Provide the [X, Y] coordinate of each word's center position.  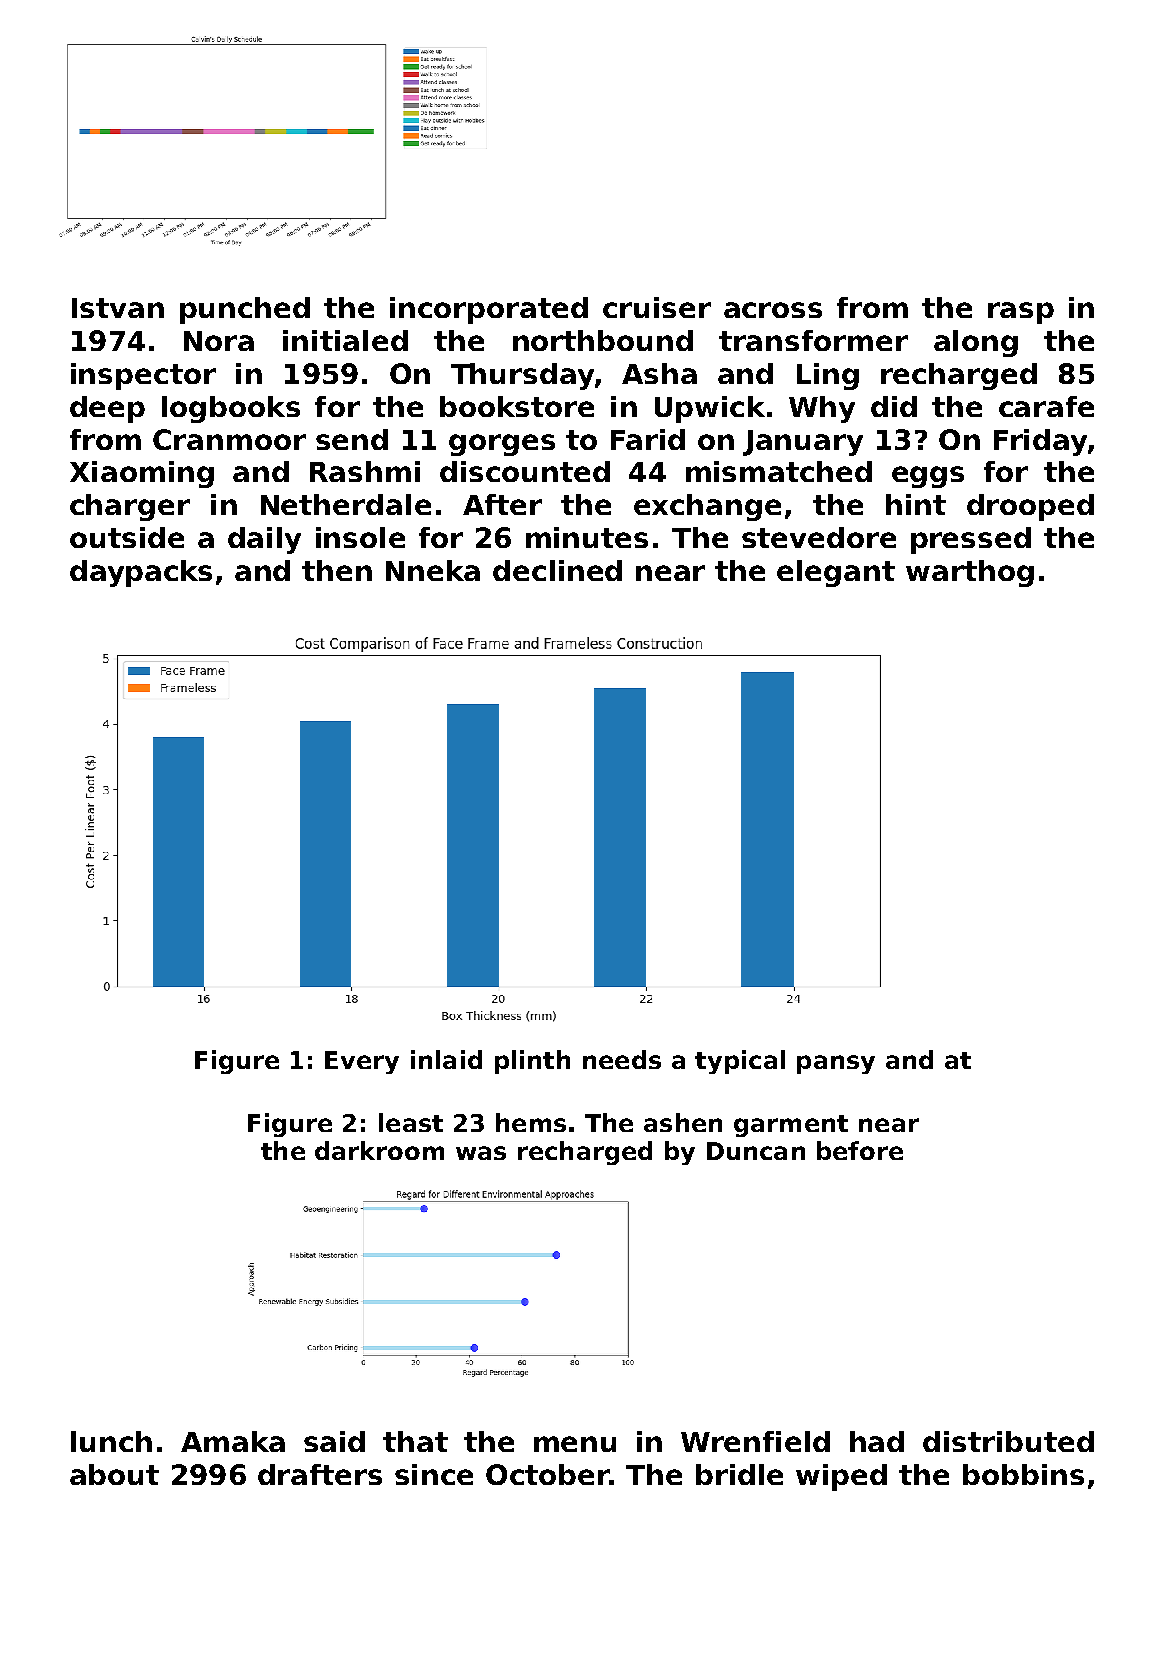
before [860, 1150]
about [114, 1474]
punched [245, 310]
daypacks [141, 573]
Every [362, 1062]
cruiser [657, 307]
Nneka [433, 570]
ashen [683, 1122]
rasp [1021, 313]
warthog [970, 573]
